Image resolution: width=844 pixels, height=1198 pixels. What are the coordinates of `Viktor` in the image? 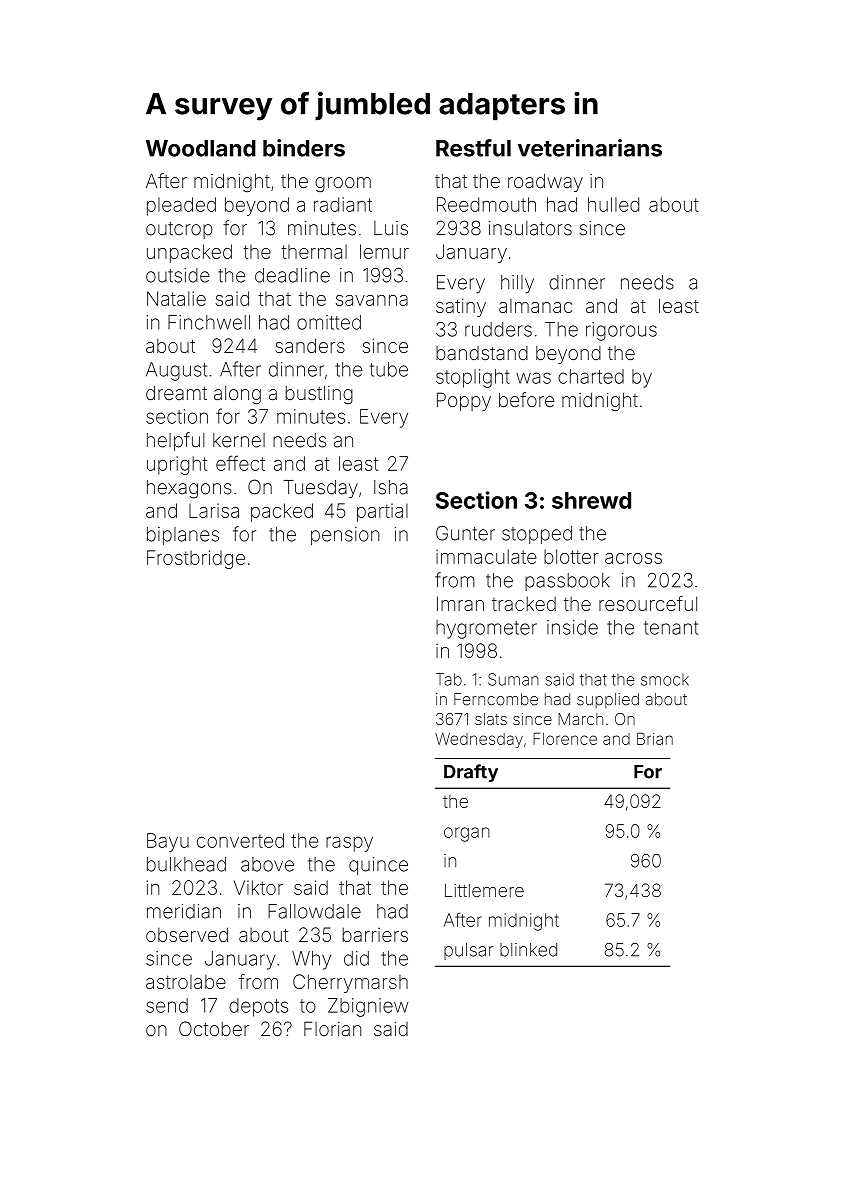 It's located at (258, 887).
